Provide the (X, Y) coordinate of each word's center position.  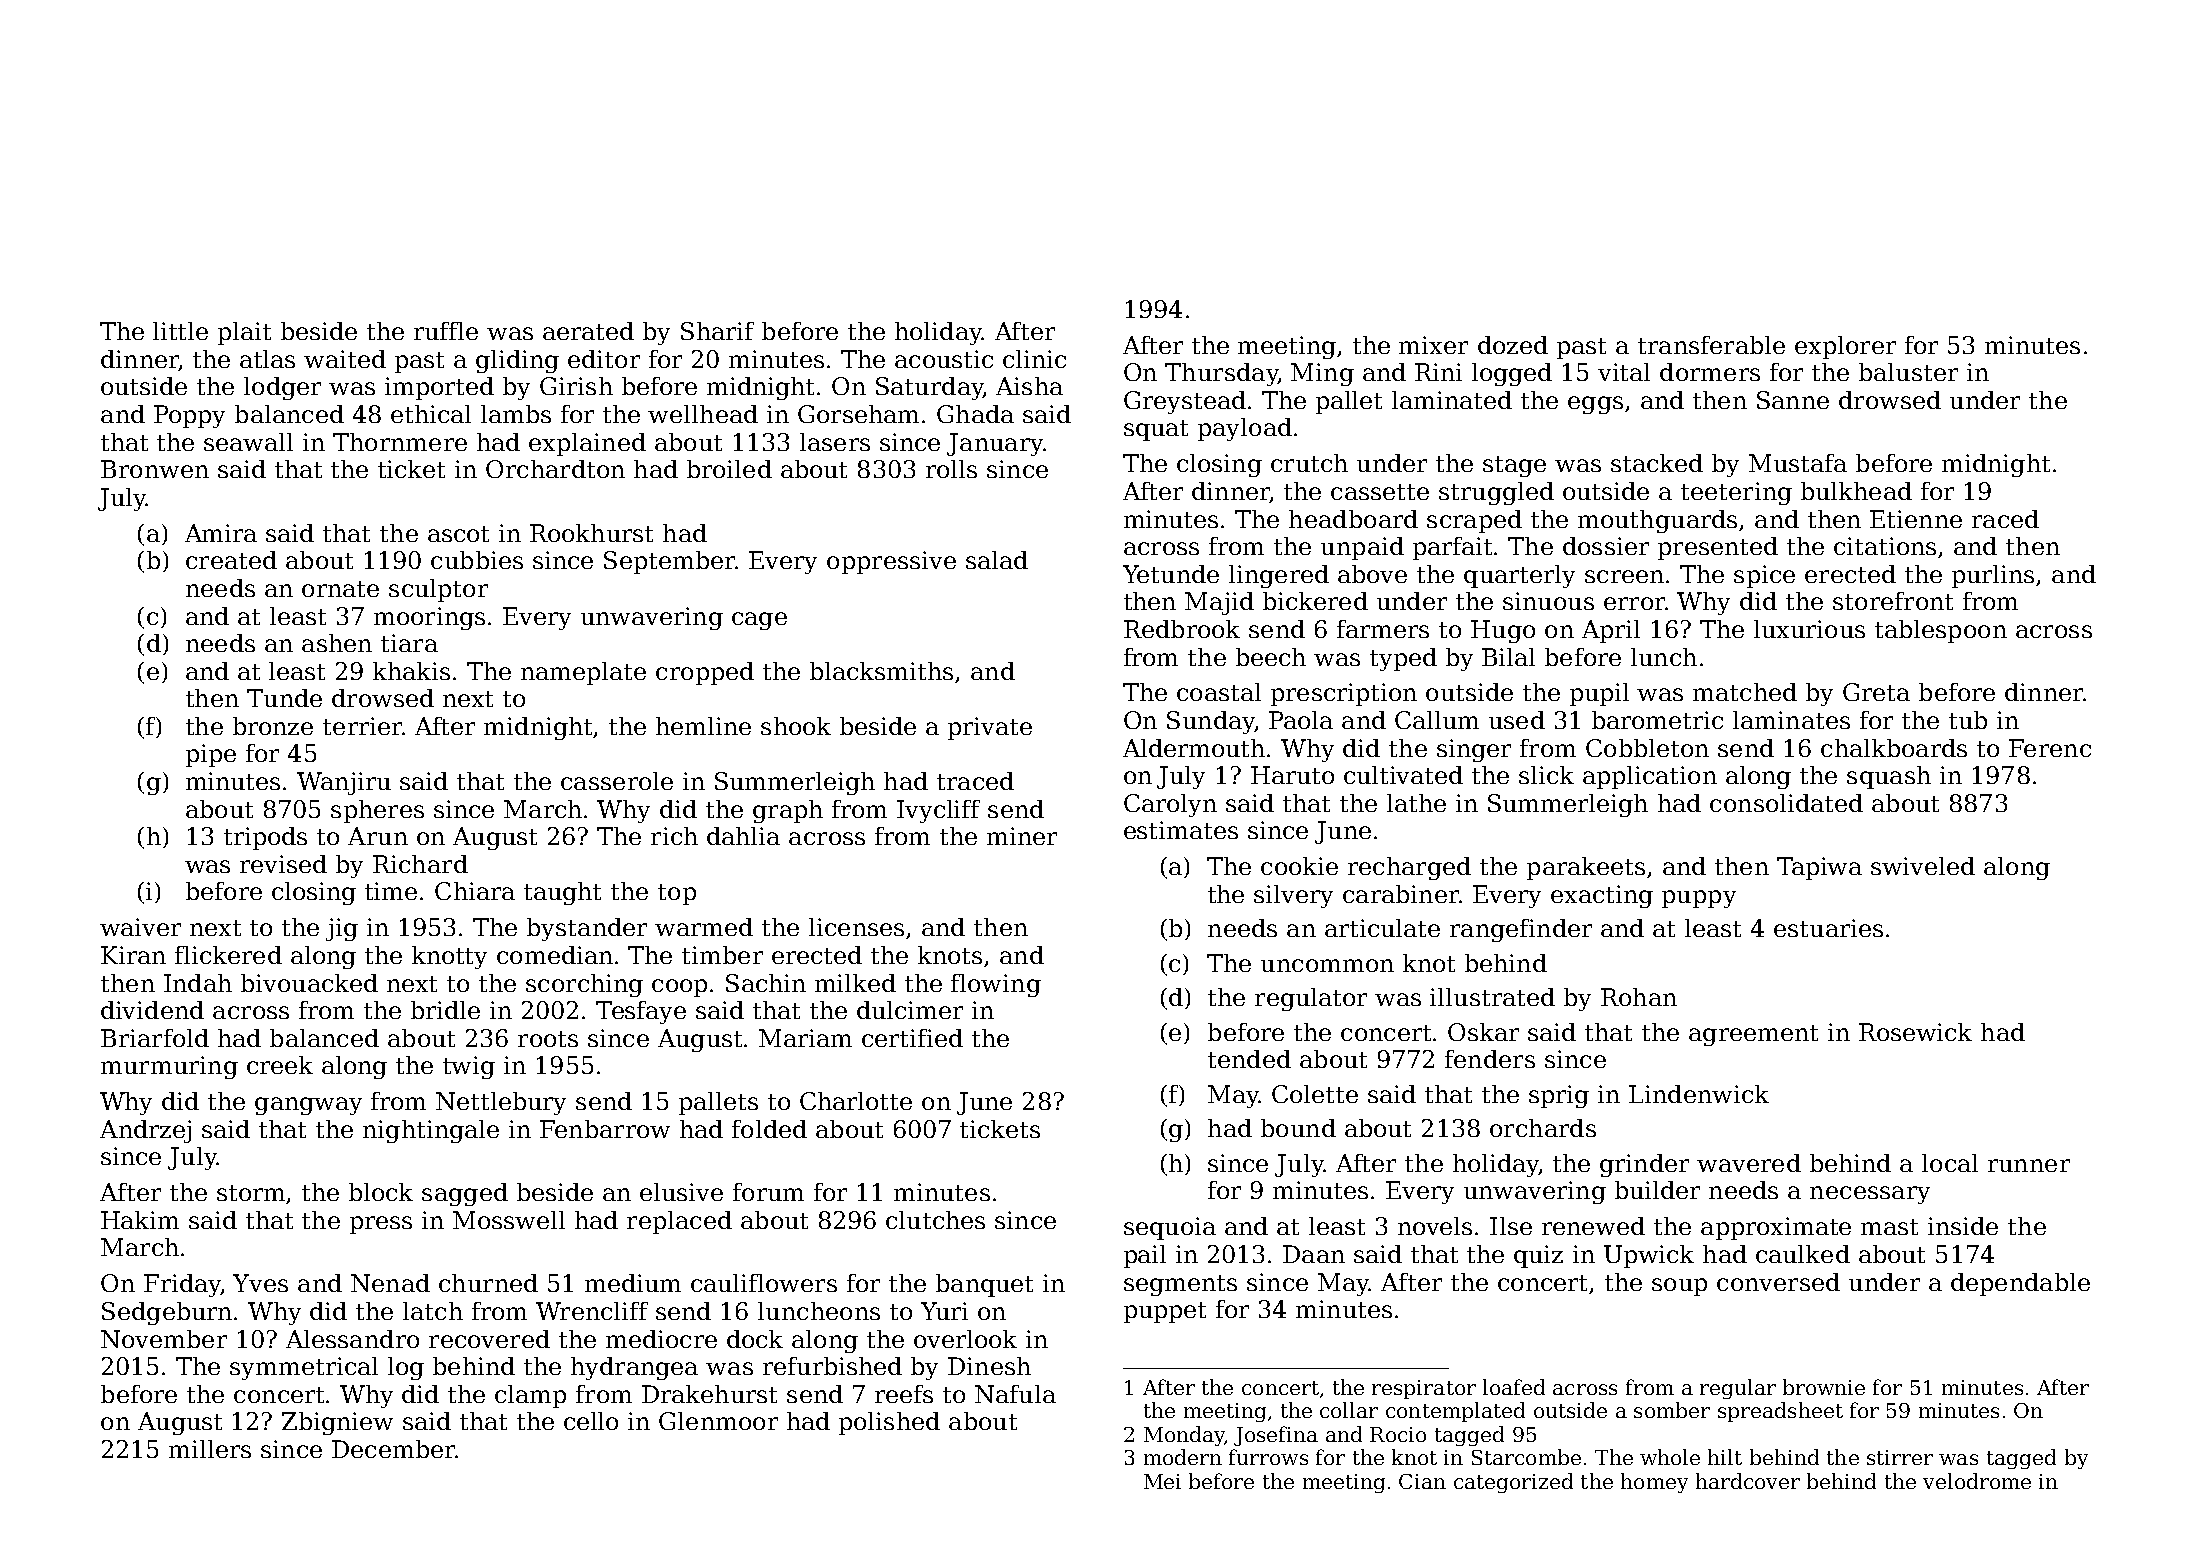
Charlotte (856, 1101)
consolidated (1786, 803)
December (393, 1449)
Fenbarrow (605, 1129)
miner (1022, 836)
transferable (1711, 345)
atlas (267, 359)
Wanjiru (344, 783)
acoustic (944, 359)
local (1950, 1163)
